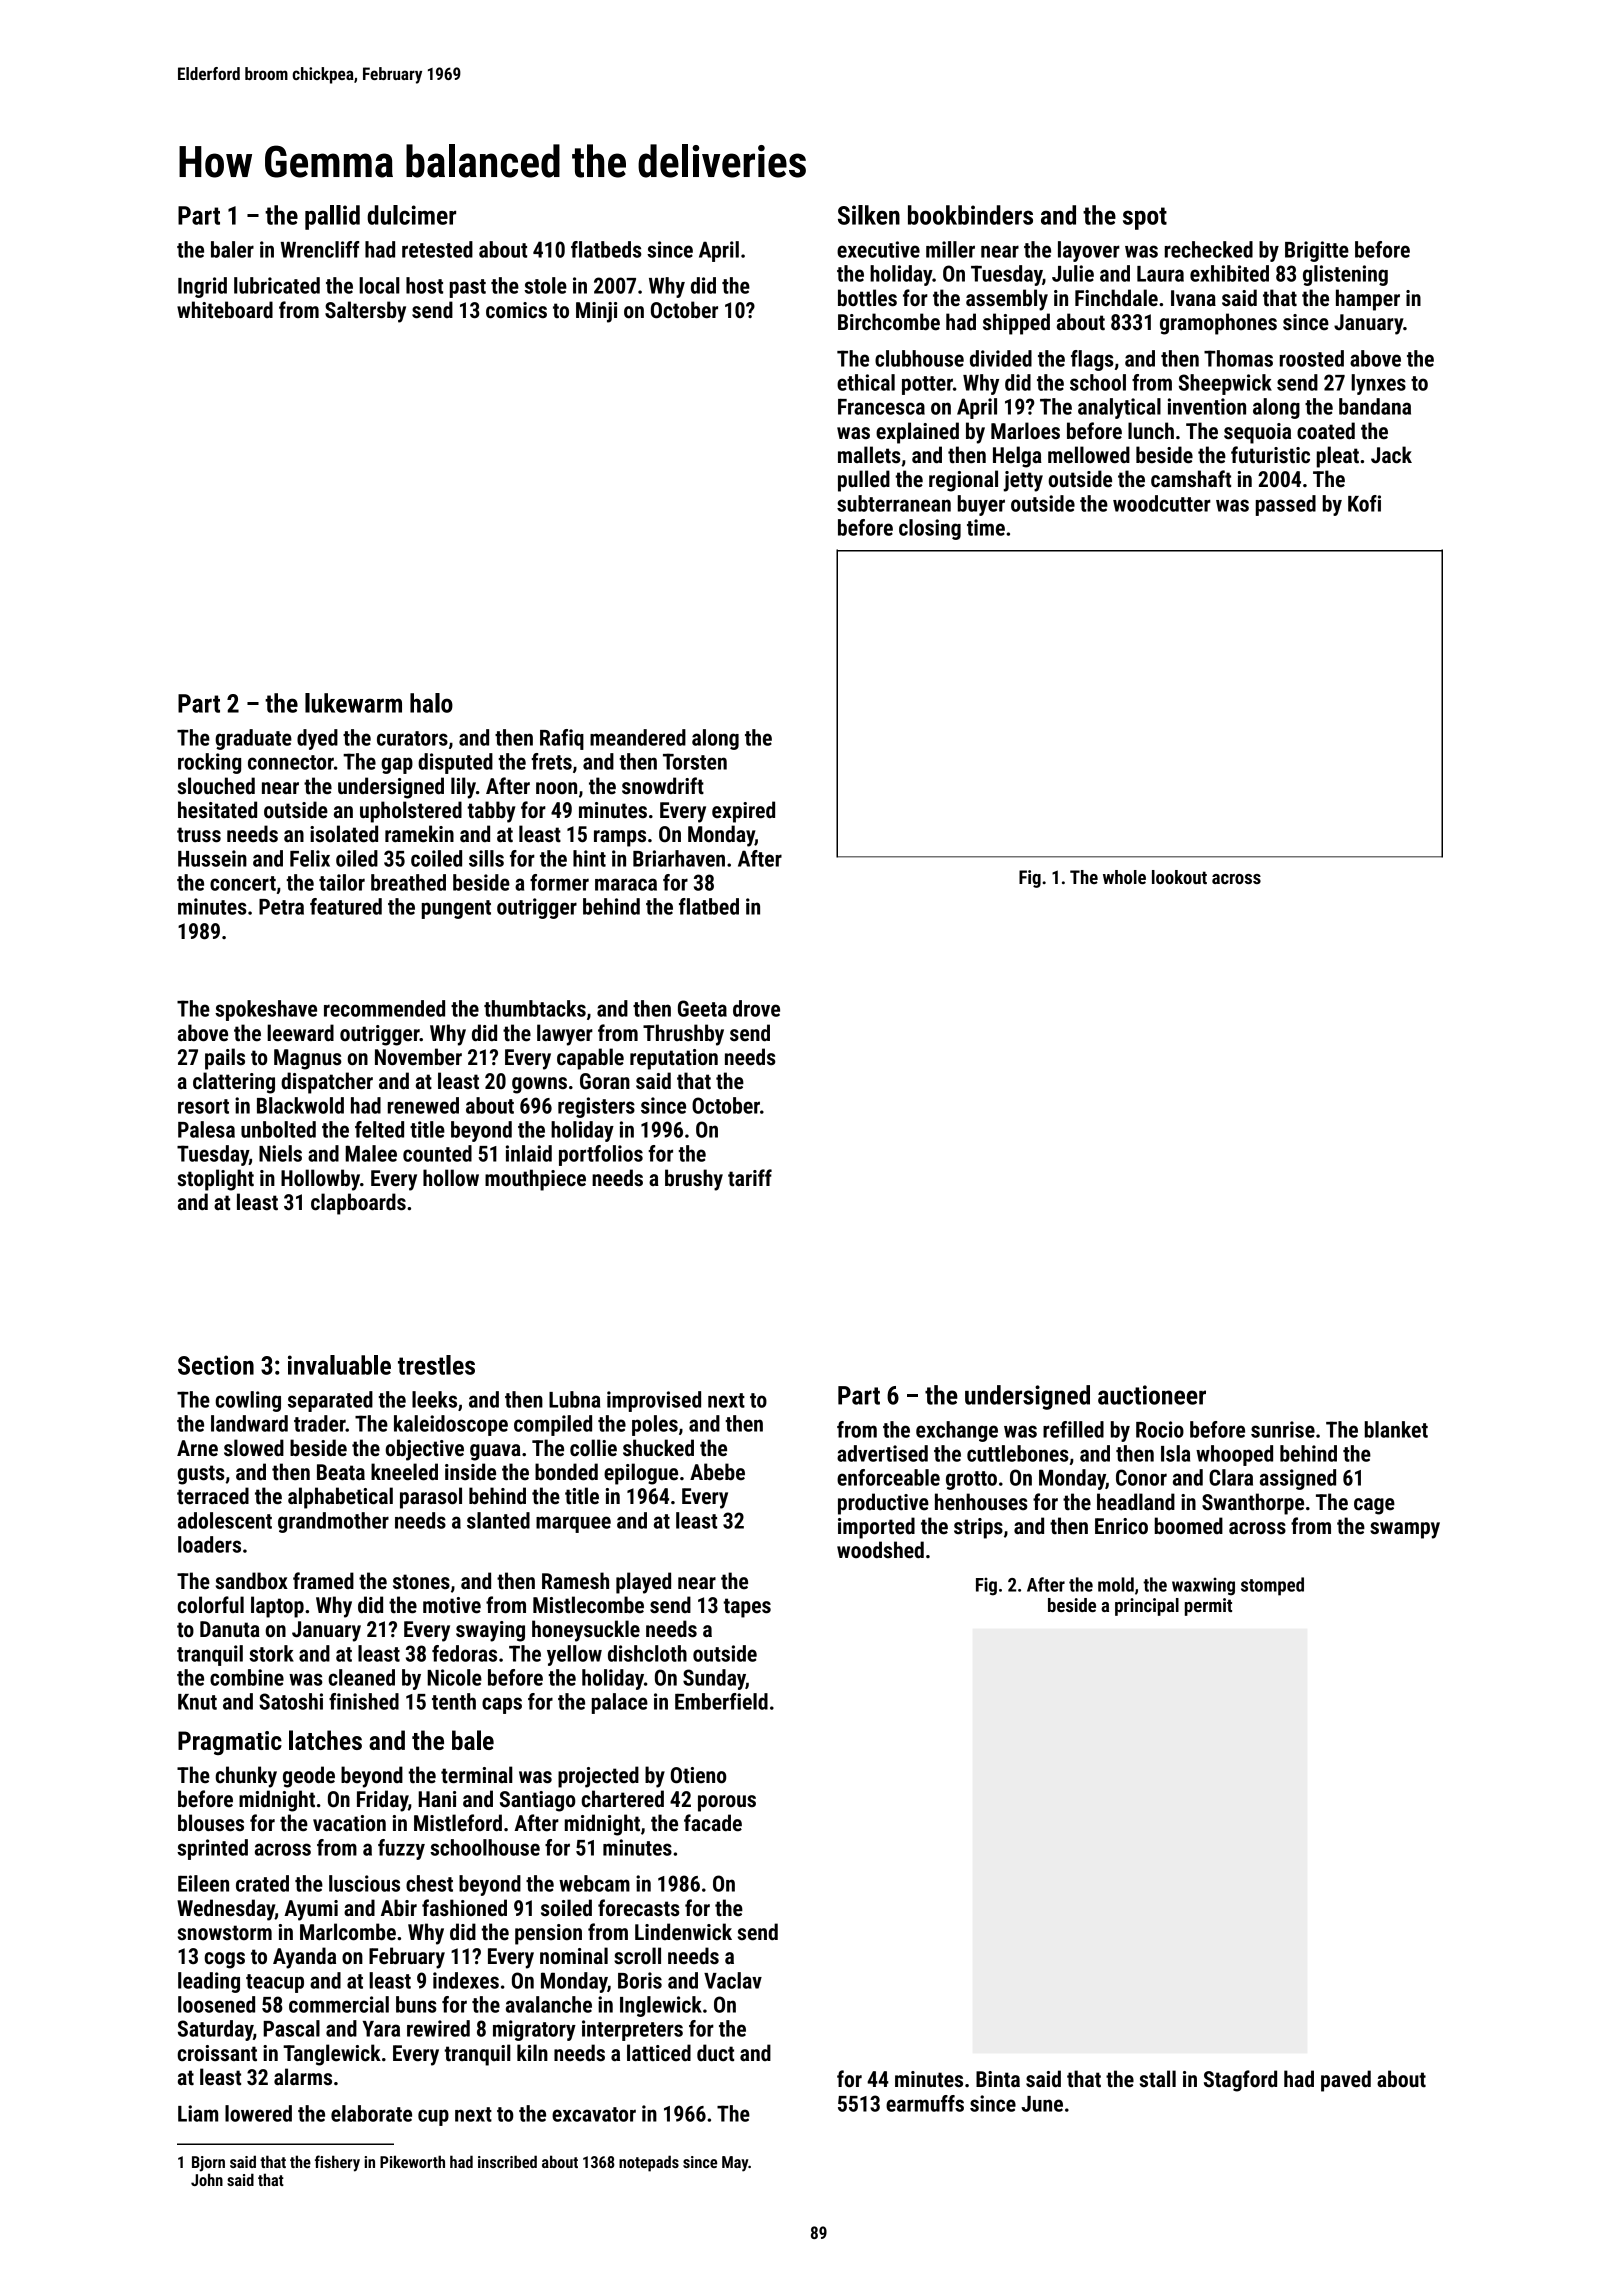 This screenshot has height=2292, width=1620. Describe the element at coordinates (337, 2163) in the screenshot. I see `fishery` at that location.
